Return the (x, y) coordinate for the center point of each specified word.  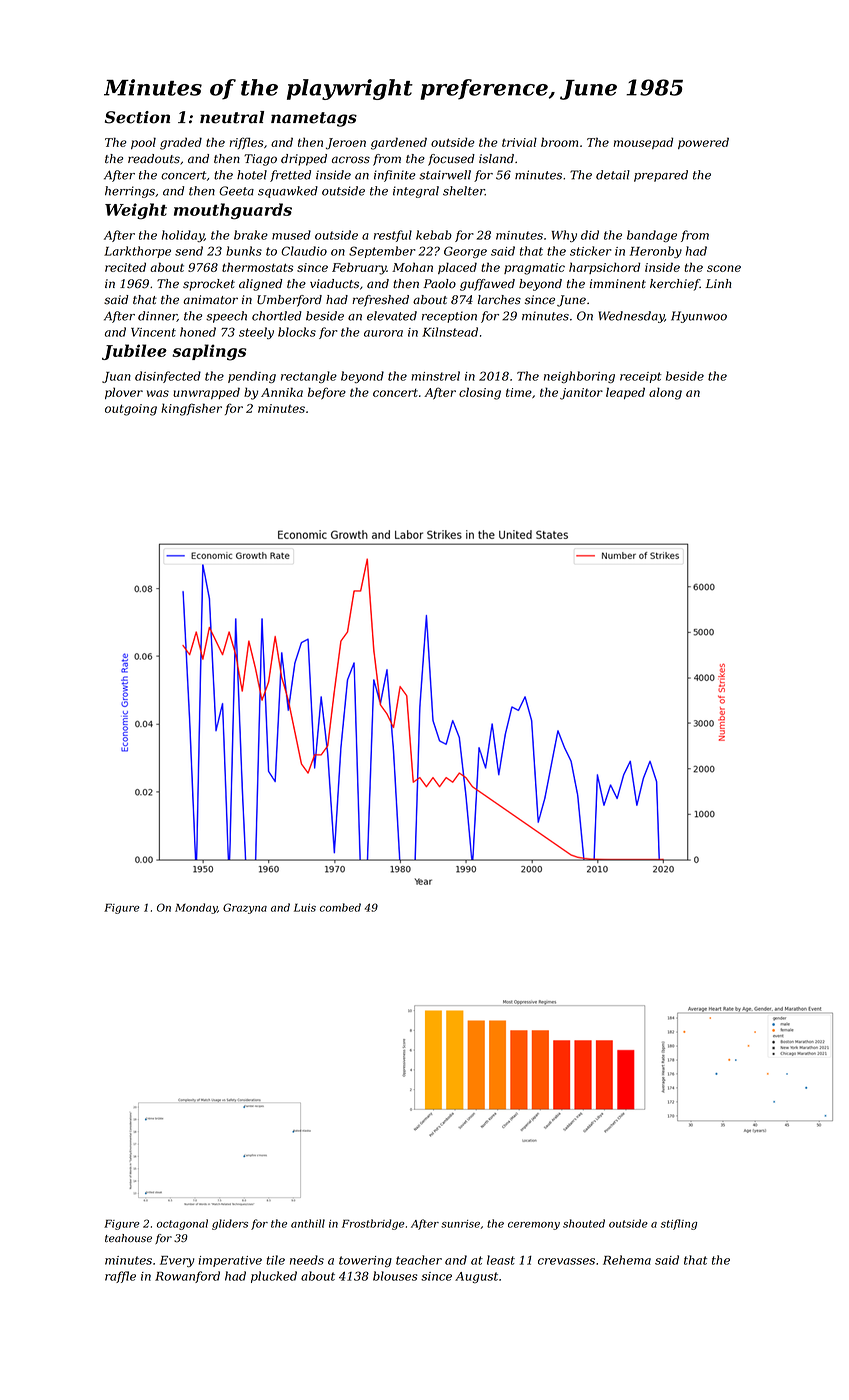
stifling (679, 1224)
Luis (305, 908)
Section (137, 117)
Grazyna (245, 908)
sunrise (460, 1224)
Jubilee (134, 352)
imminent (618, 284)
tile (275, 1260)
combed (340, 907)
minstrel (435, 376)
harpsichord (604, 268)
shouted (584, 1223)
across (351, 160)
